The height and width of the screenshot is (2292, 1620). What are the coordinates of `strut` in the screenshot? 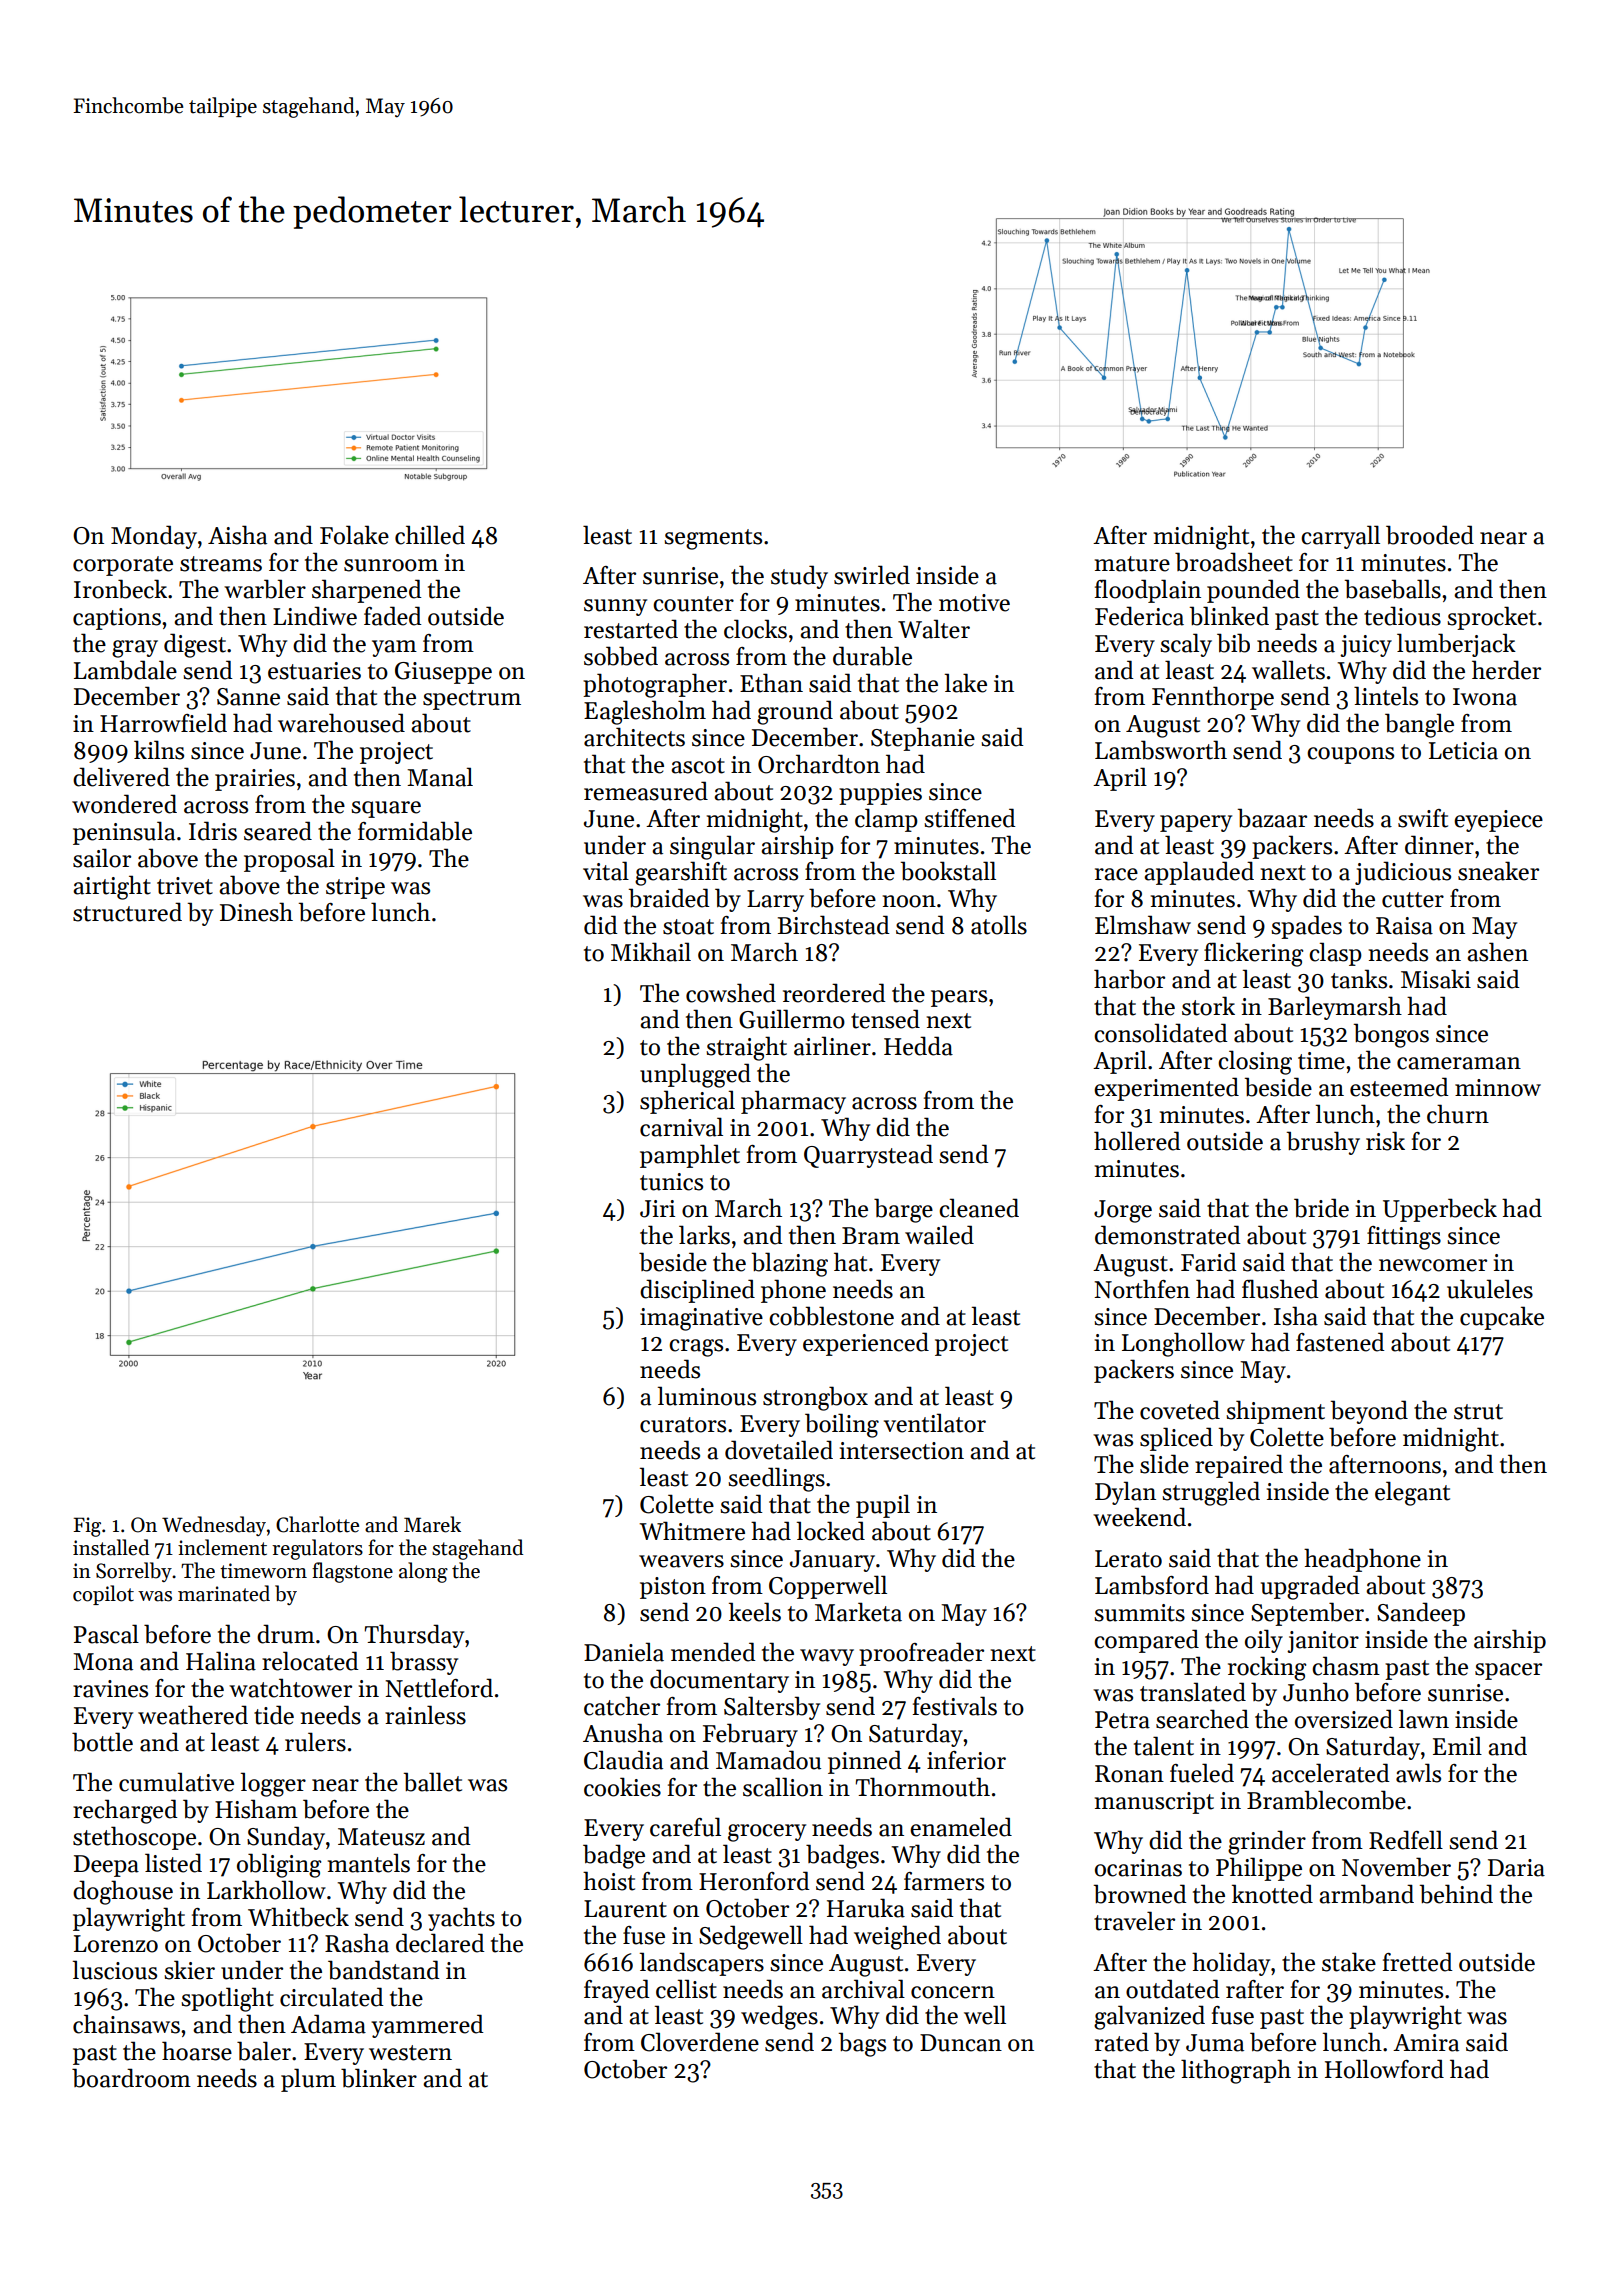 It's located at (1478, 1412).
